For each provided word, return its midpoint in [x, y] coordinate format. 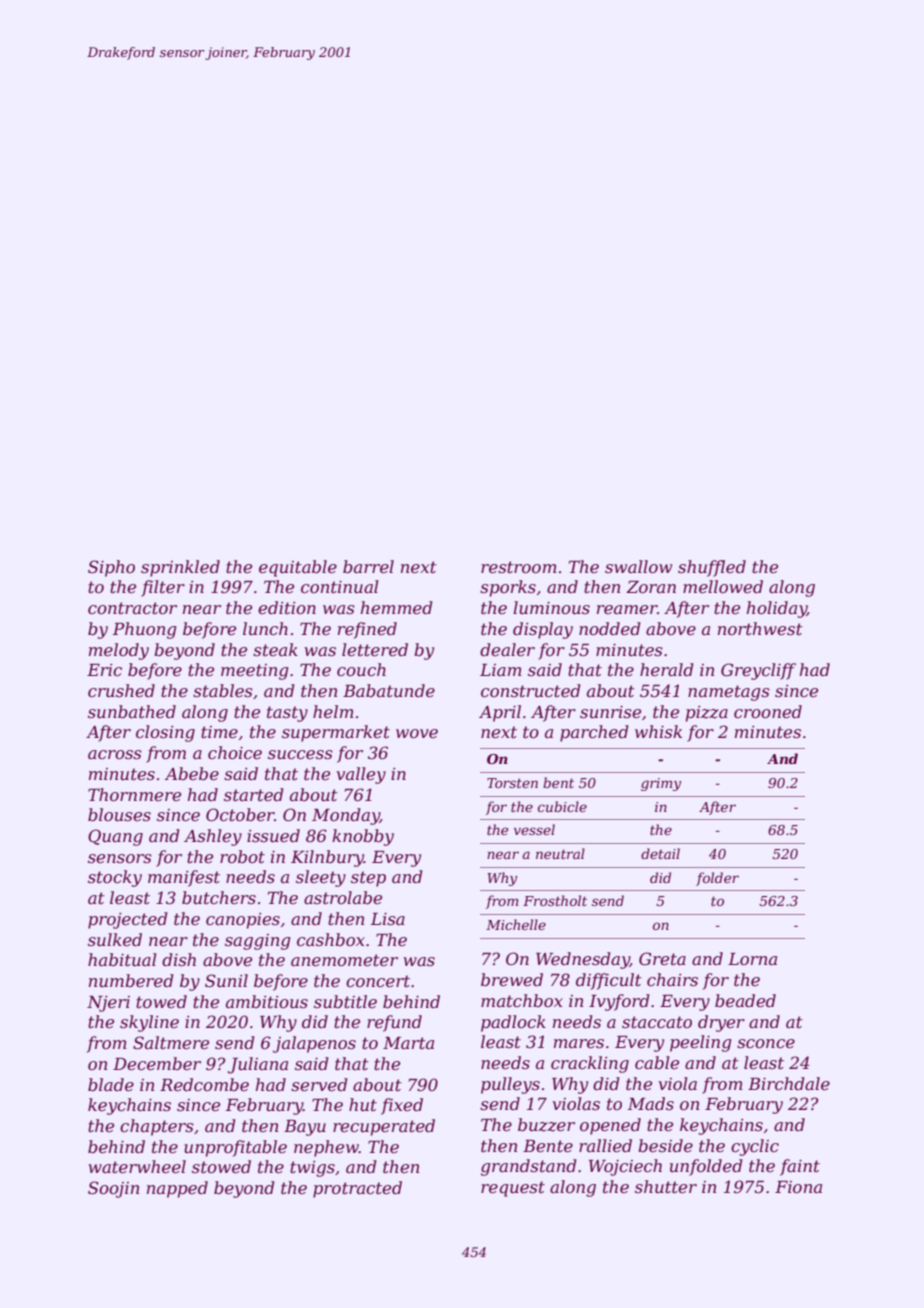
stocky [115, 878]
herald [666, 669]
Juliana [258, 1065]
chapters [157, 1127]
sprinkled [180, 568]
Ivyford [619, 1002]
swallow [638, 566]
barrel [368, 566]
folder [717, 879]
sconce [766, 1043]
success [300, 754]
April [500, 713]
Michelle [516, 924]
